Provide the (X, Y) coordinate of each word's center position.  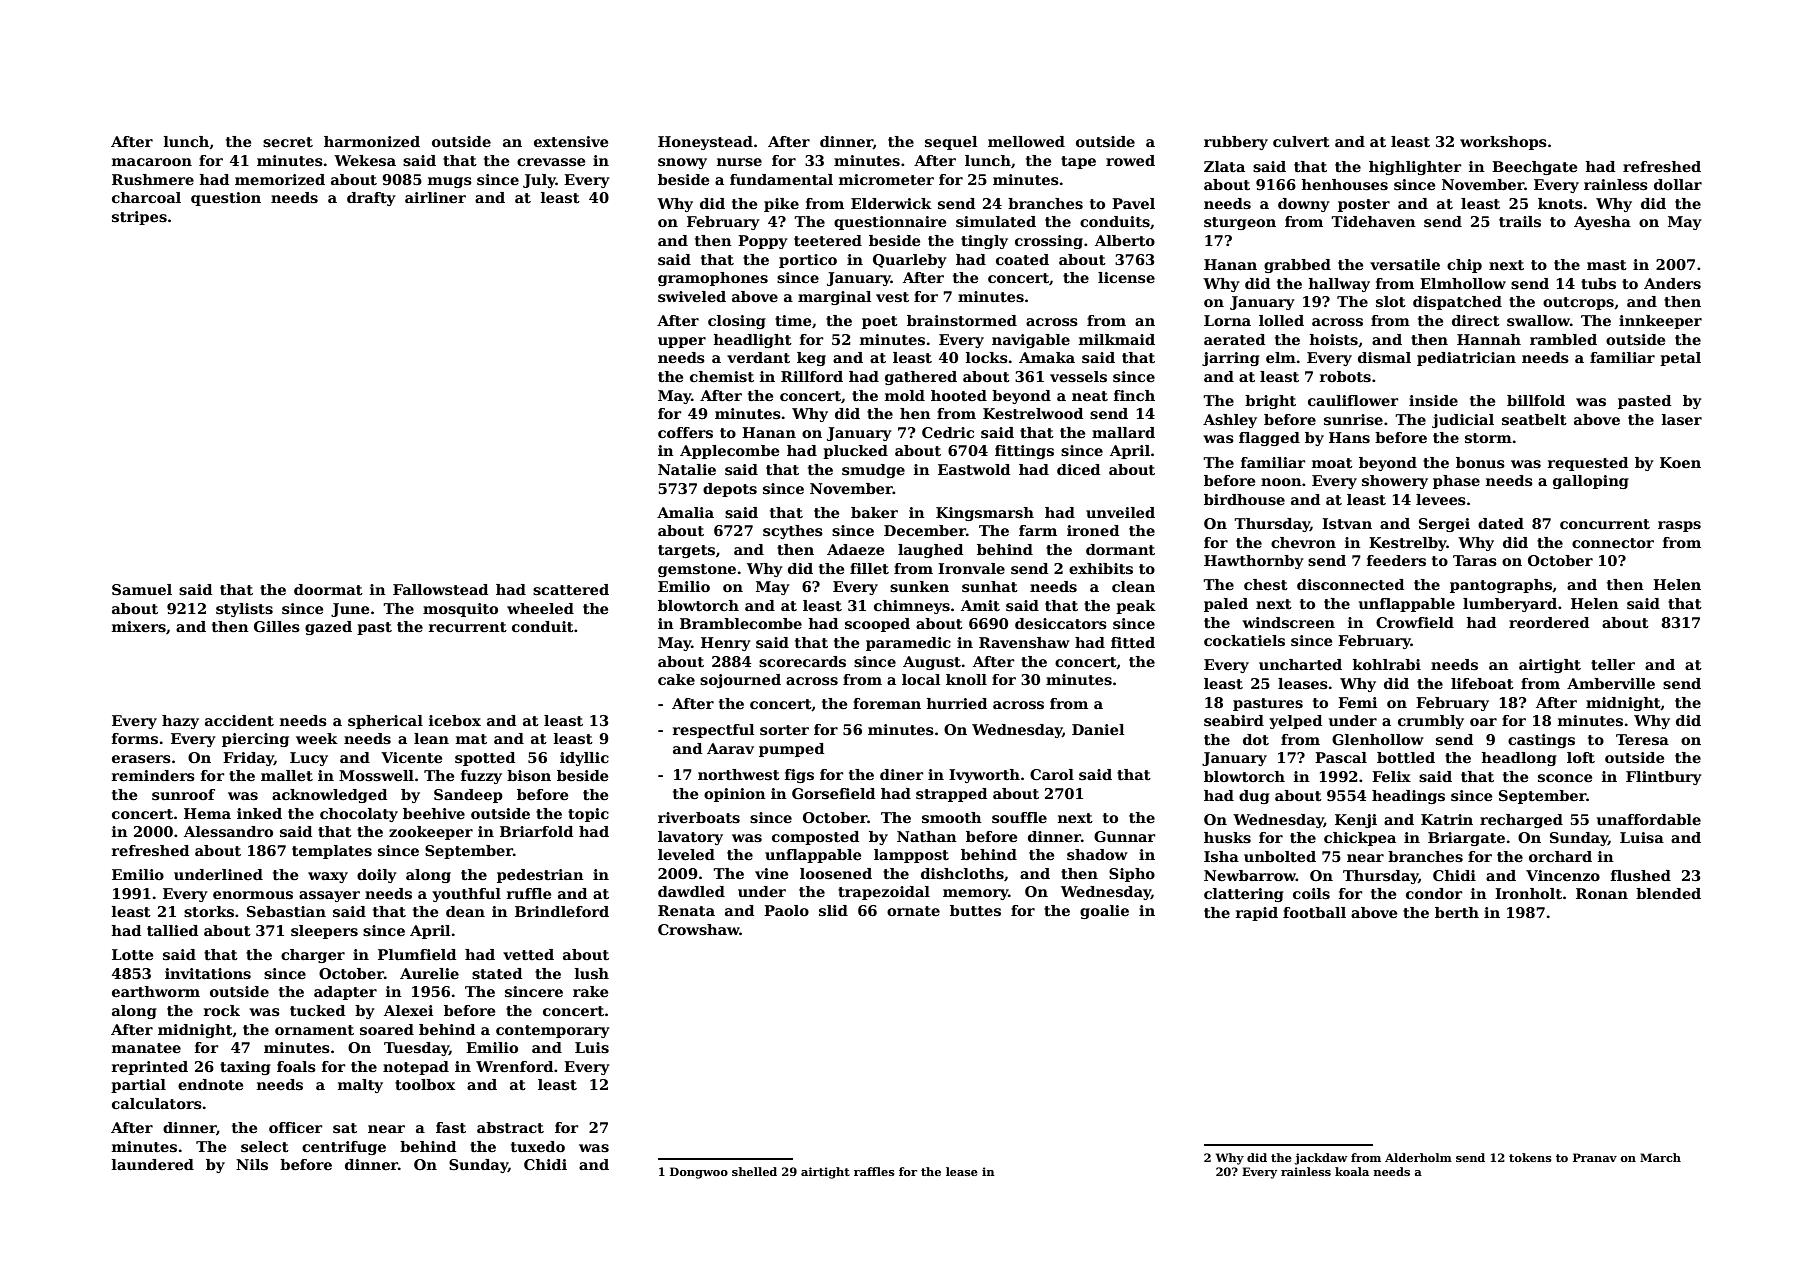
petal (1680, 359)
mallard (1123, 432)
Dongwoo (699, 1173)
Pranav (1595, 1157)
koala (1352, 1171)
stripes (139, 218)
